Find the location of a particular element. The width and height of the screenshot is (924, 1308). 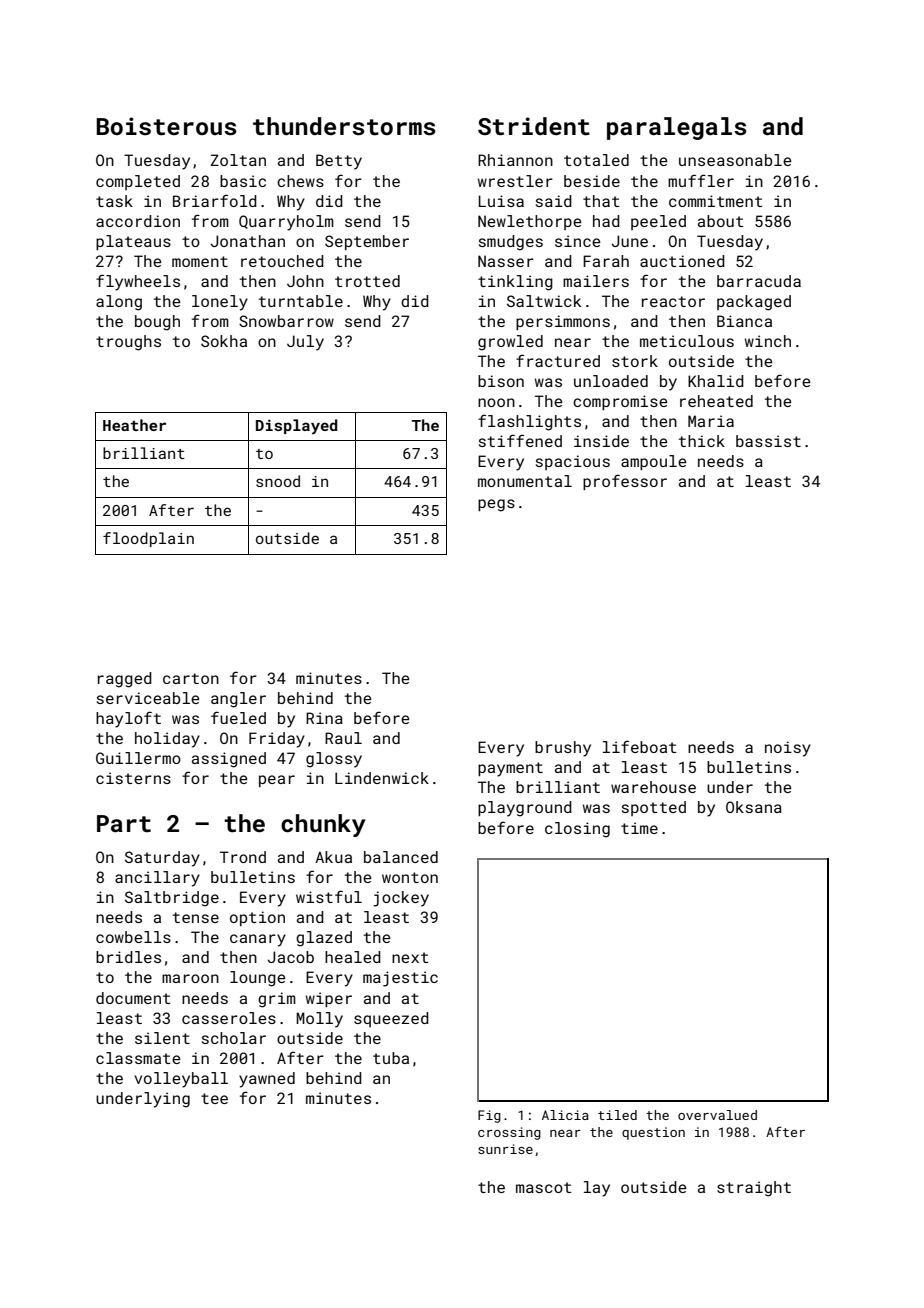

time is located at coordinates (639, 828).
